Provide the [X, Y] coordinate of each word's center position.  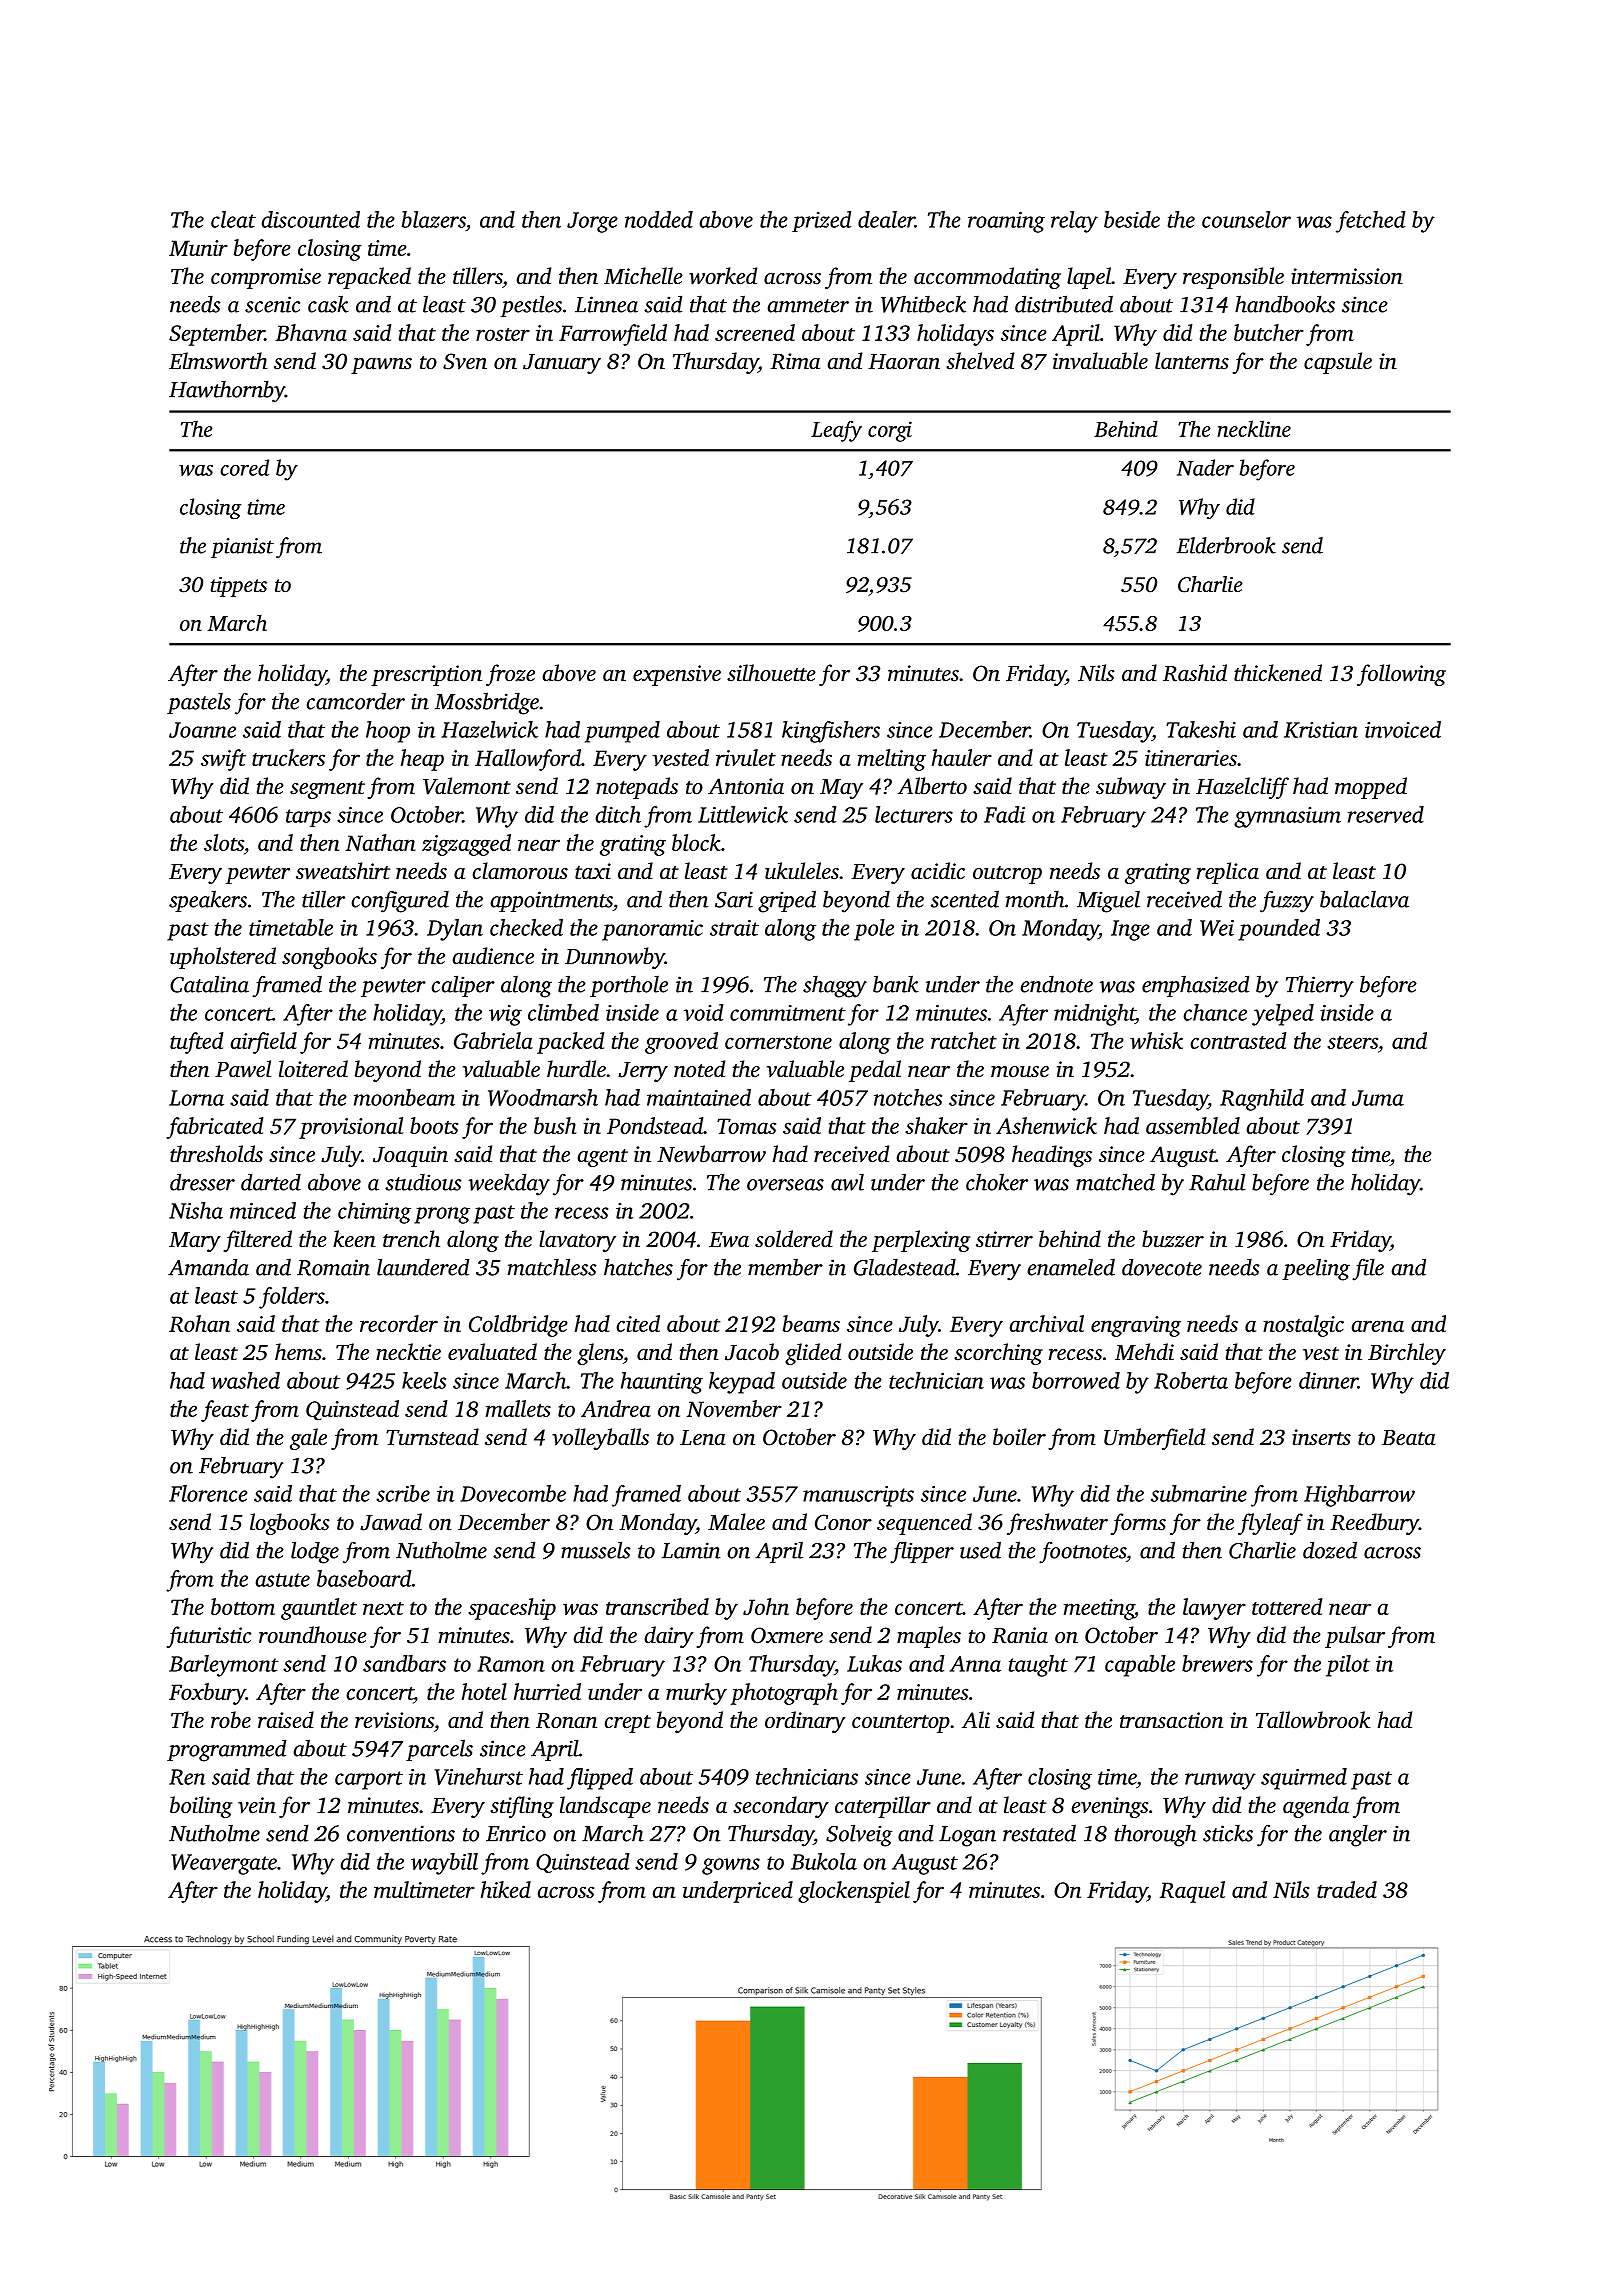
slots [224, 842]
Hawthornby [227, 391]
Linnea [606, 304]
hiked [506, 1889]
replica [1228, 873]
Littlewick [743, 814]
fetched [1371, 222]
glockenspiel [854, 1892]
